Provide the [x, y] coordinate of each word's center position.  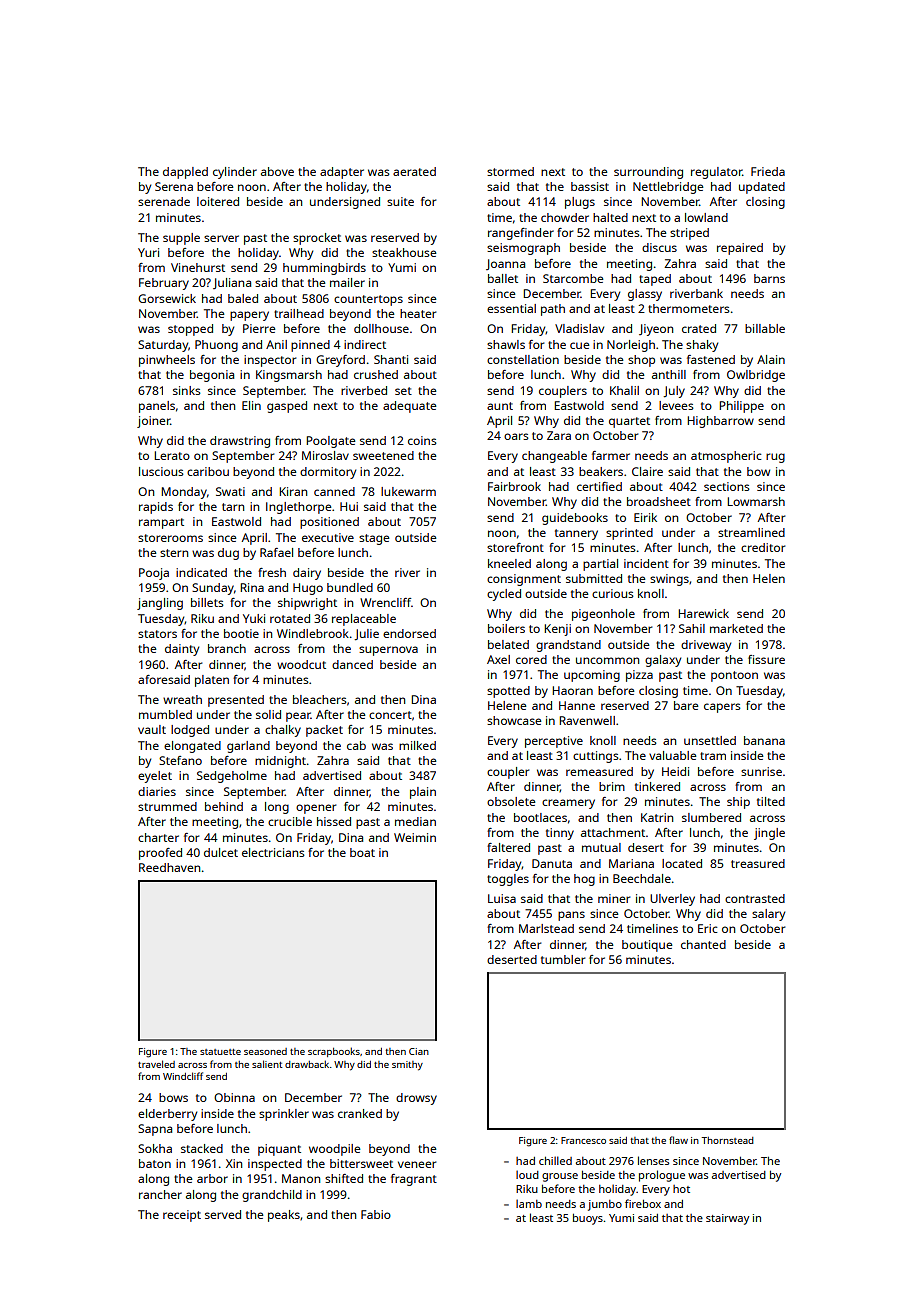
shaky [702, 346]
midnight [280, 762]
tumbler [563, 959]
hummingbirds [324, 269]
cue [579, 345]
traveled [156, 1064]
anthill [669, 374]
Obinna [234, 1097]
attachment [613, 832]
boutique [647, 946]
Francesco [583, 1140]
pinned [310, 346]
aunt [500, 406]
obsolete [511, 801]
